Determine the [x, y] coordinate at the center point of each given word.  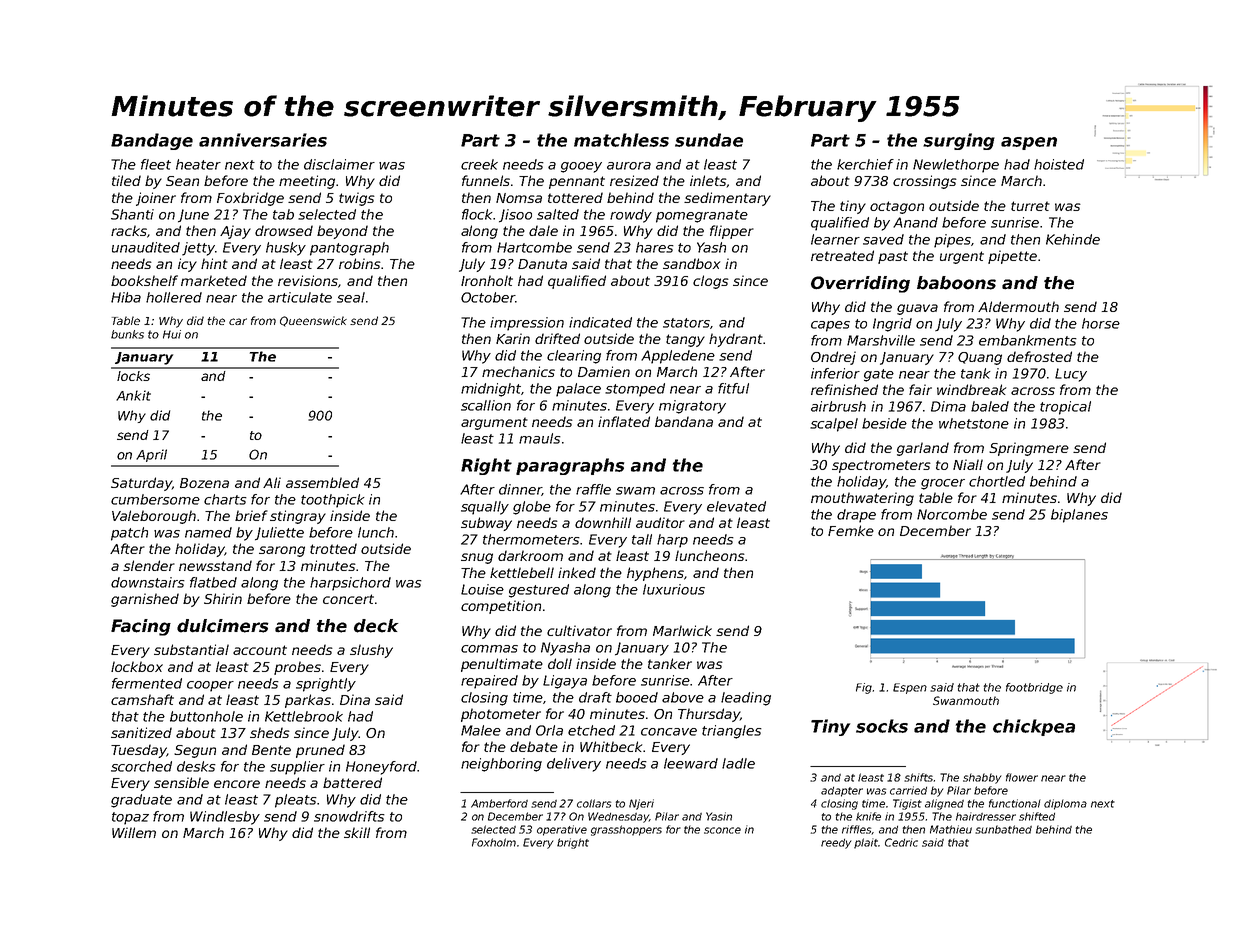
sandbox [691, 263]
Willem [134, 832]
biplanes [1079, 516]
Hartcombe [534, 247]
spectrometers [881, 466]
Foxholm [494, 842]
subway [486, 524]
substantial [191, 649]
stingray [298, 517]
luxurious [674, 589]
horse [1101, 323]
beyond [342, 232]
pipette [1012, 257]
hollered [174, 297]
